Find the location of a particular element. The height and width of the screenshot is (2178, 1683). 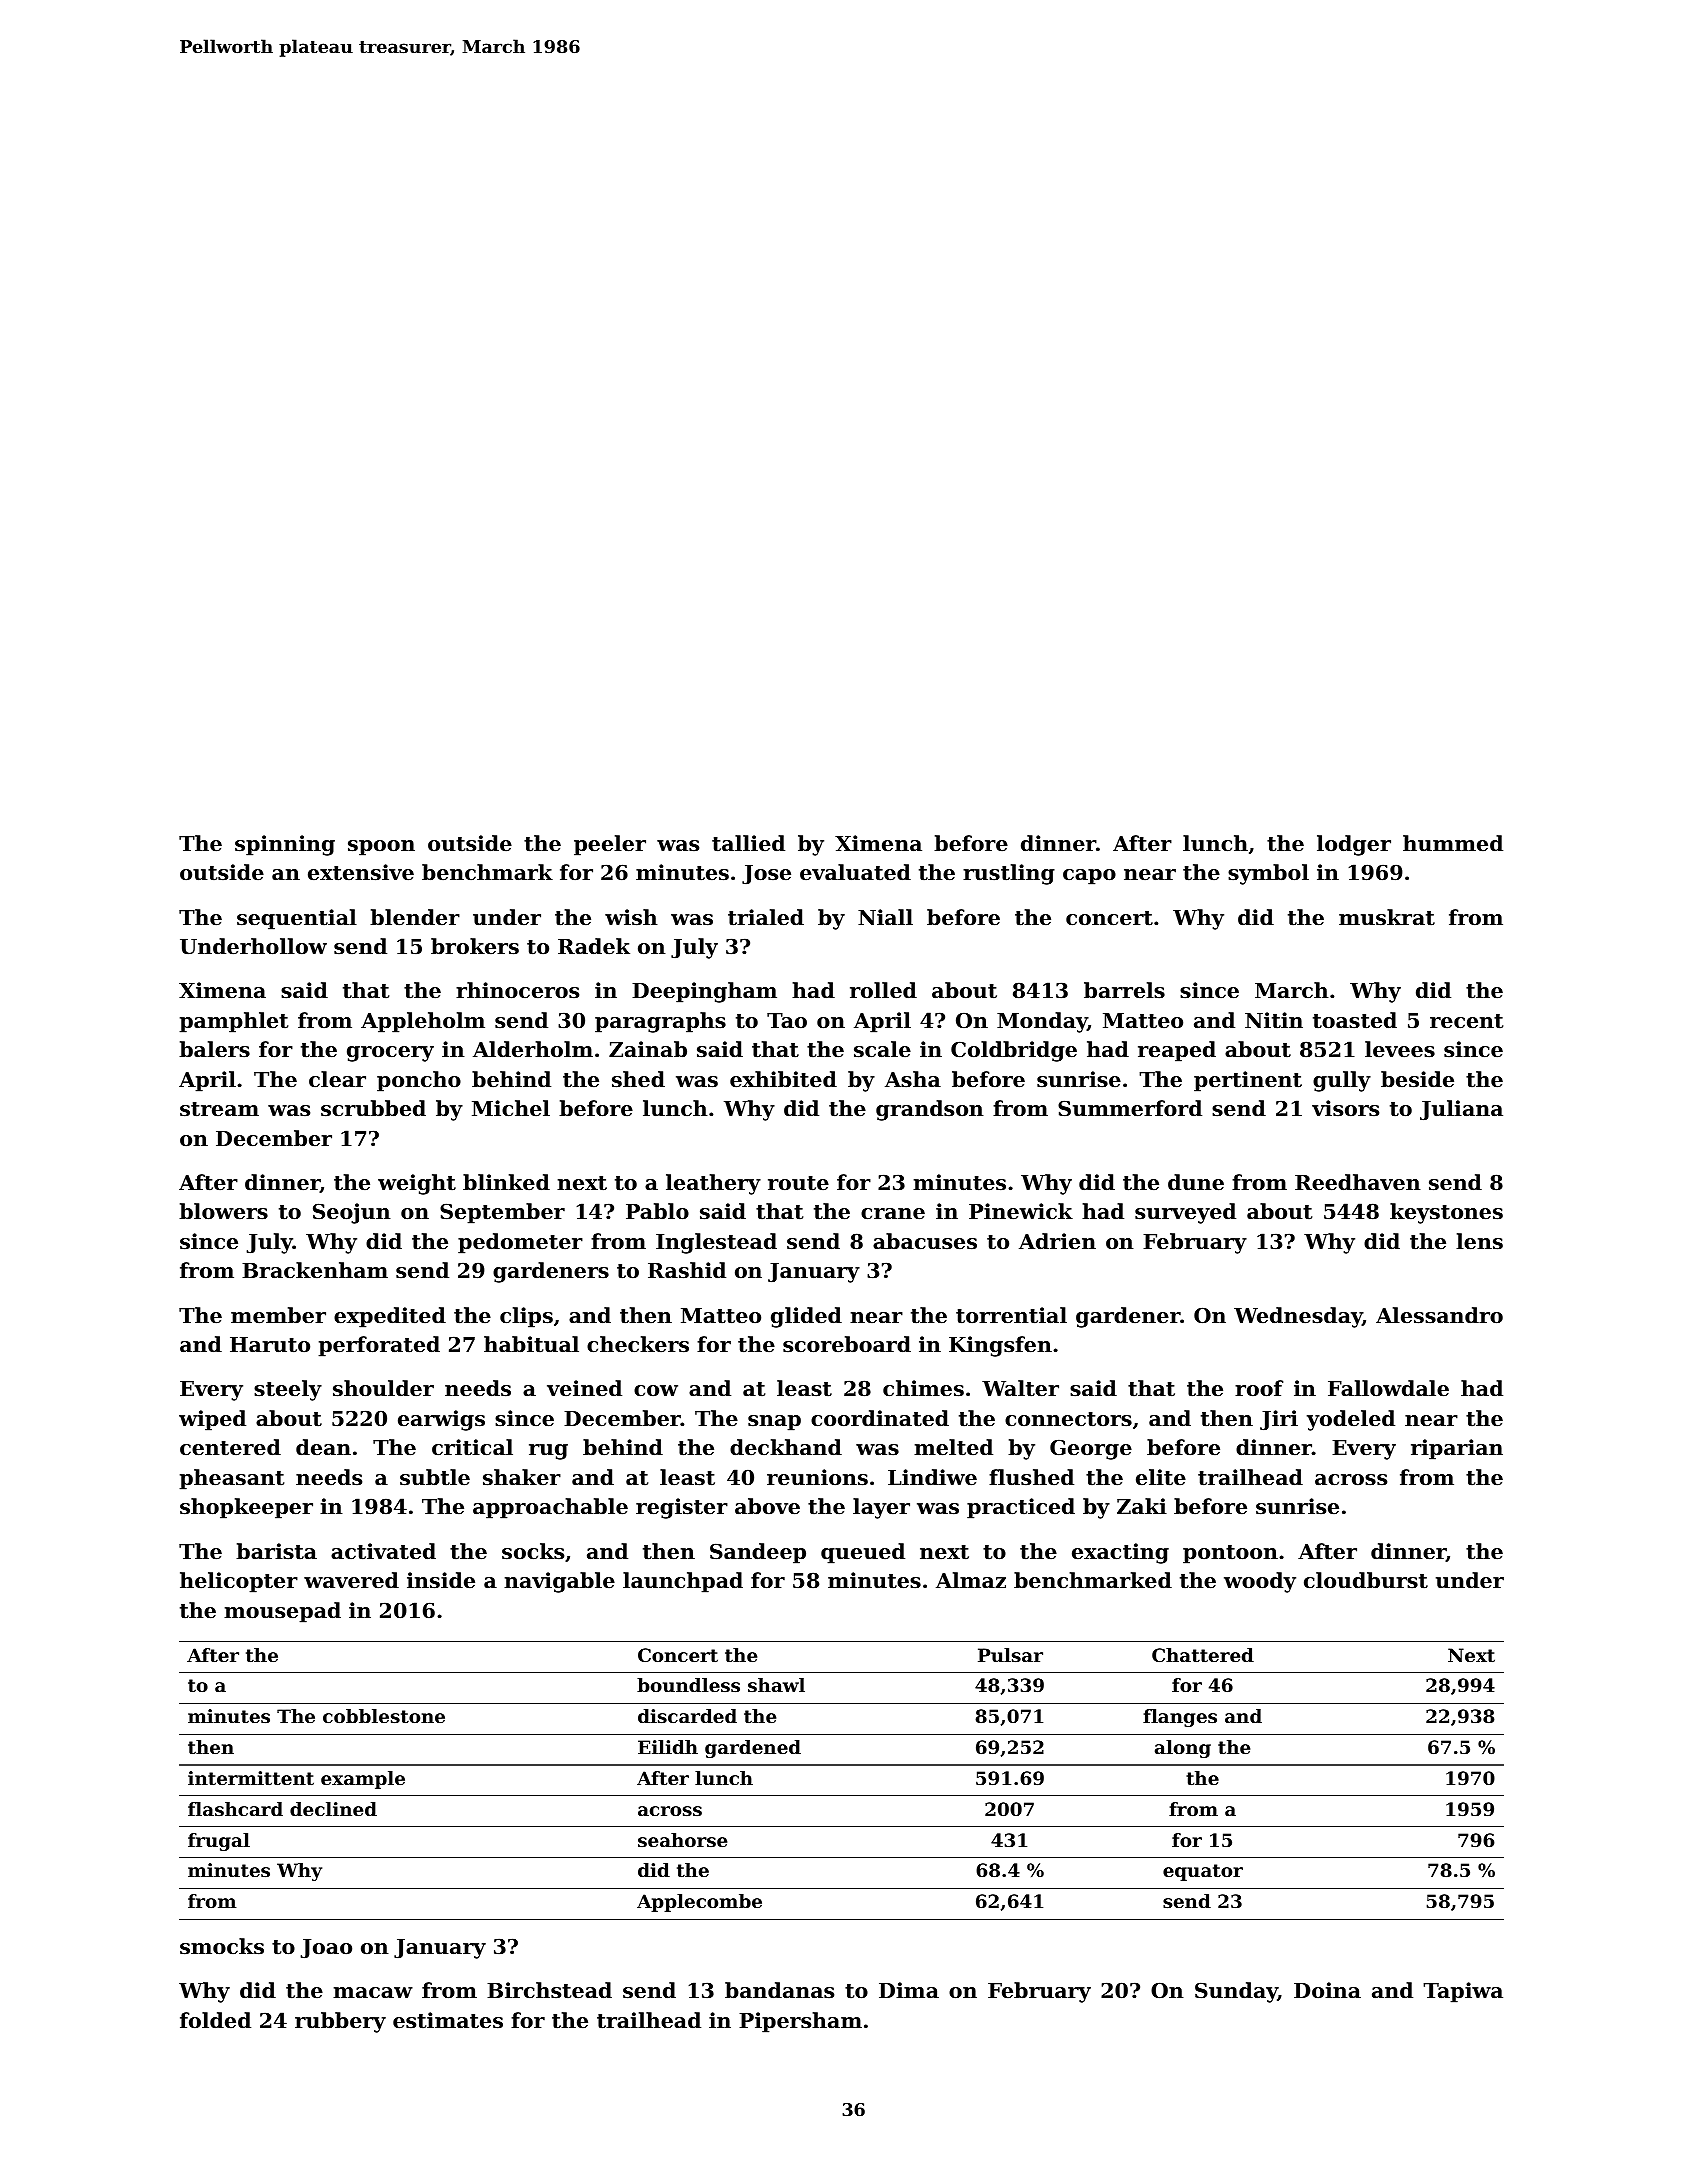

Applecombe is located at coordinates (699, 1903).
